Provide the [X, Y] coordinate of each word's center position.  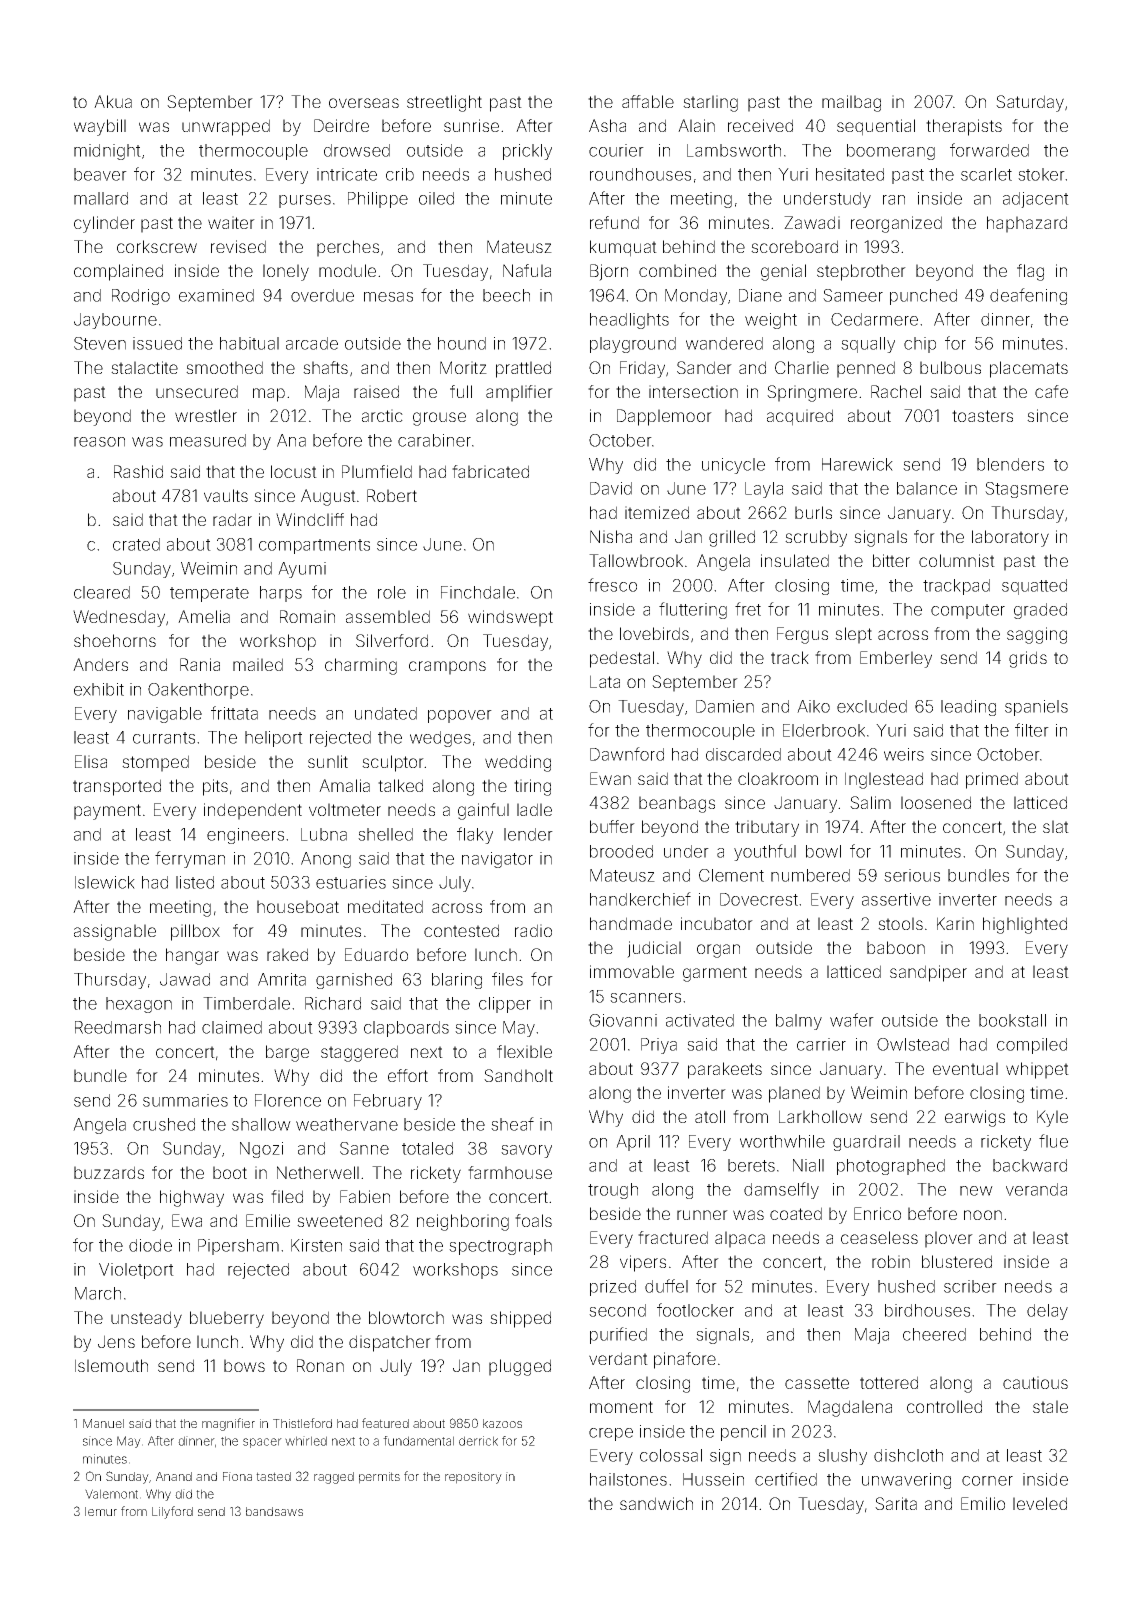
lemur [101, 1511]
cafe [1051, 391]
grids [1028, 659]
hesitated [850, 174]
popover [460, 716]
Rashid [138, 471]
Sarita [896, 1503]
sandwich [656, 1503]
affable [648, 101]
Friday [642, 369]
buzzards [109, 1172]
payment [107, 812]
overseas [364, 103]
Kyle [1052, 1118]
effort [408, 1075]
